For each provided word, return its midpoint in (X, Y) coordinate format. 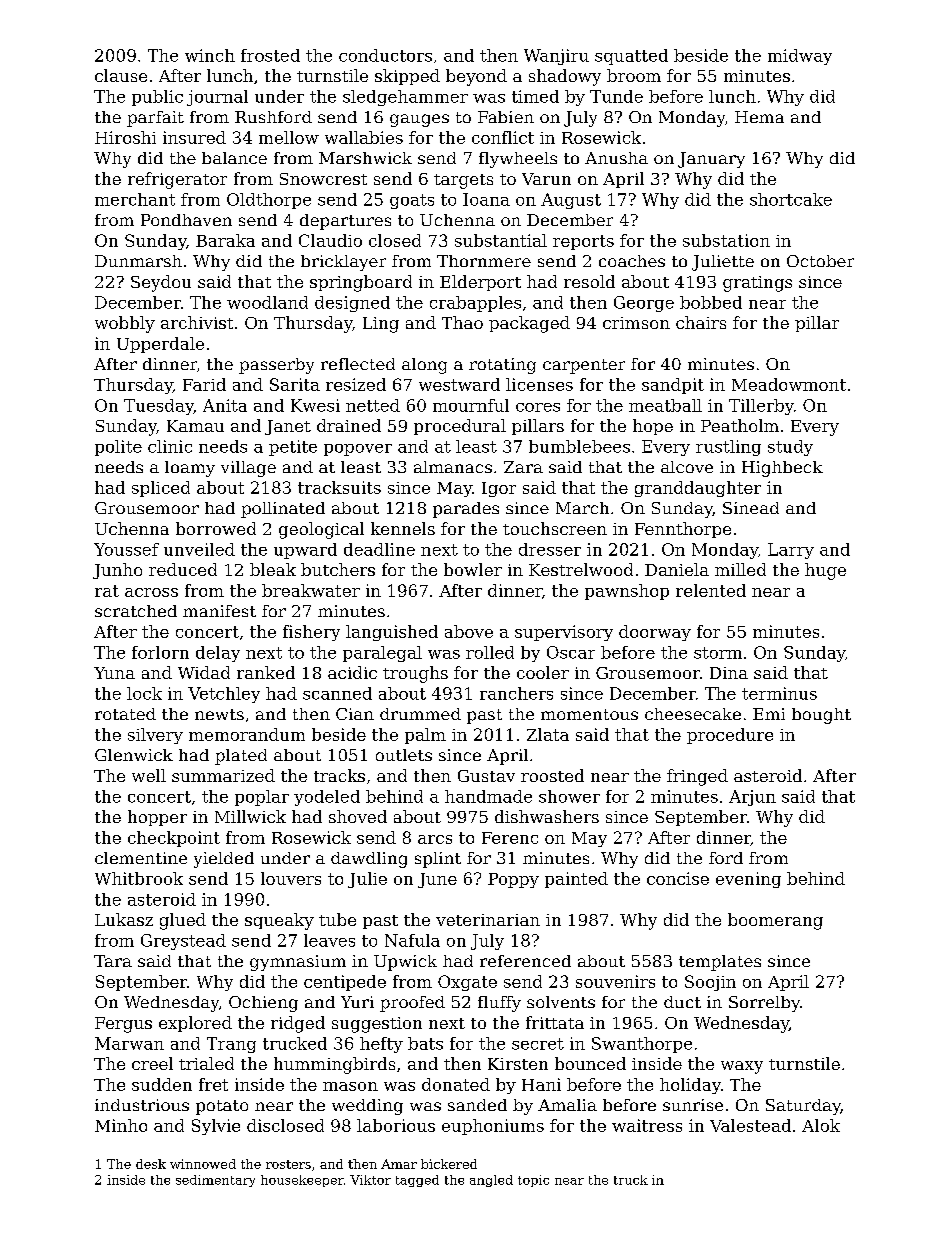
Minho (121, 1125)
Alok (821, 1125)
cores (538, 407)
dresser (550, 549)
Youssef (126, 549)
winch (210, 55)
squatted (631, 57)
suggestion (377, 1025)
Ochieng (263, 1004)
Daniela (677, 569)
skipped (407, 77)
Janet (288, 427)
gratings (757, 284)
